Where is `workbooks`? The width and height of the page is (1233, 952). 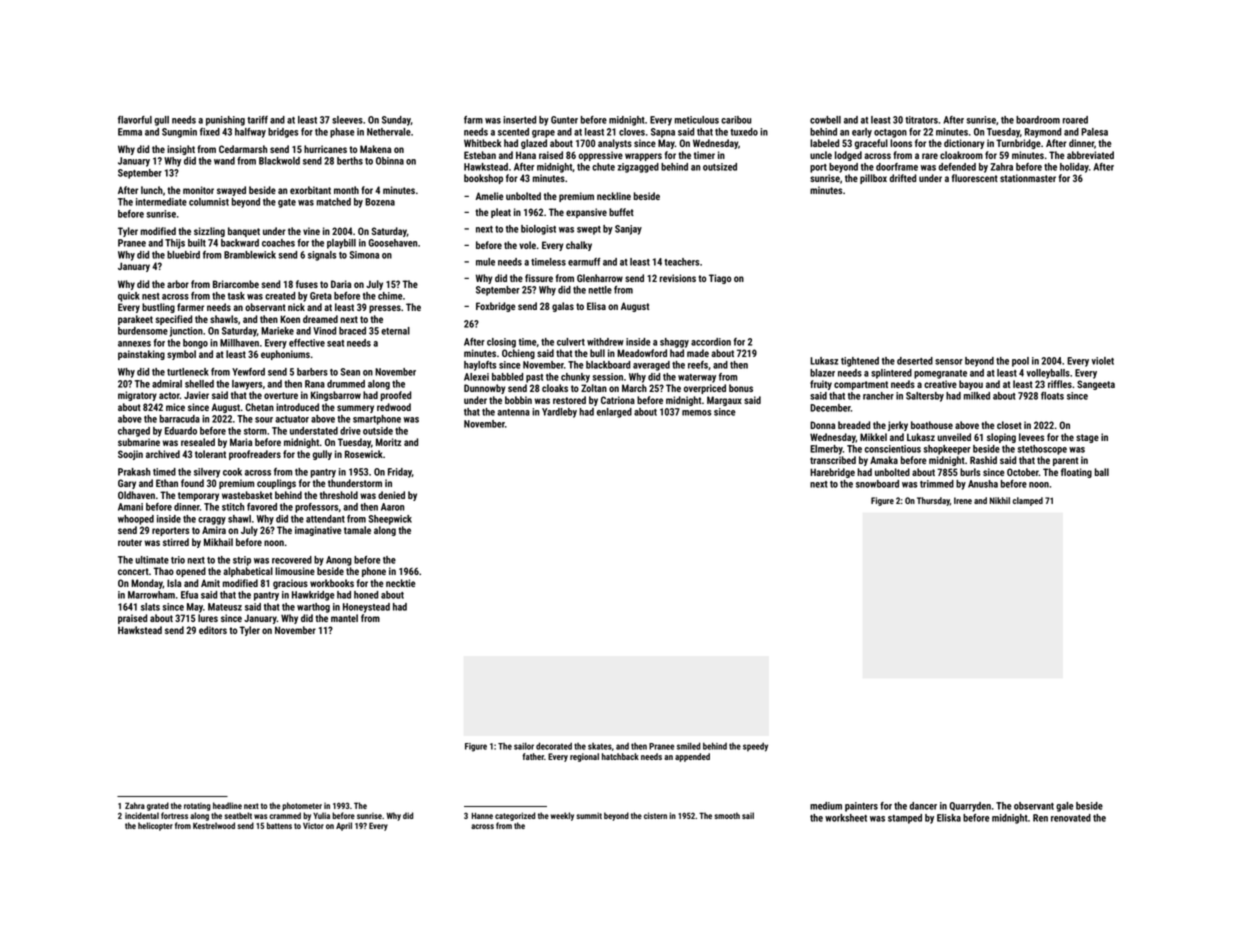
workbooks is located at coordinates (332, 583).
